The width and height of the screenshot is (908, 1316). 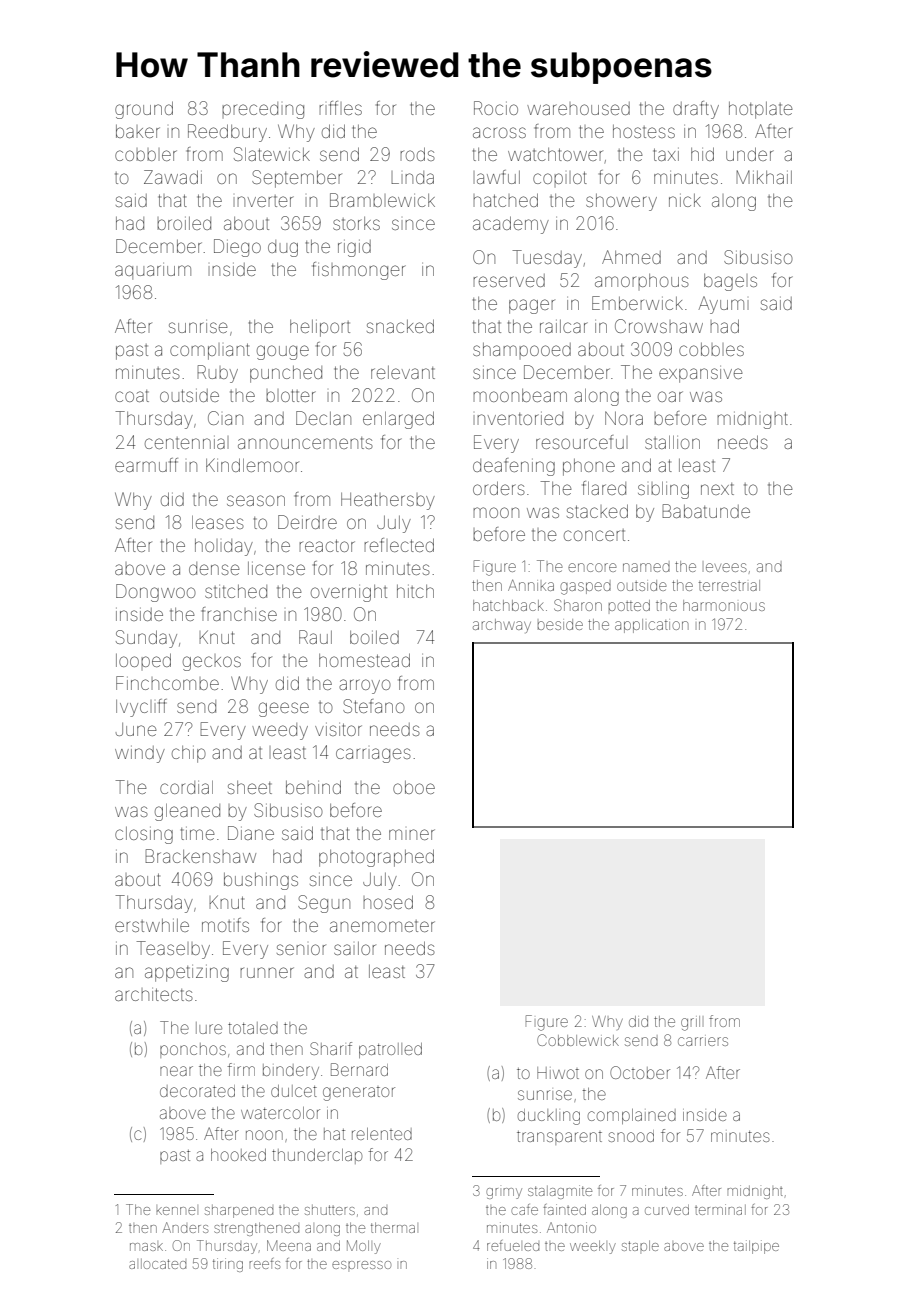 What do you see at coordinates (672, 442) in the screenshot?
I see `stallion` at bounding box center [672, 442].
